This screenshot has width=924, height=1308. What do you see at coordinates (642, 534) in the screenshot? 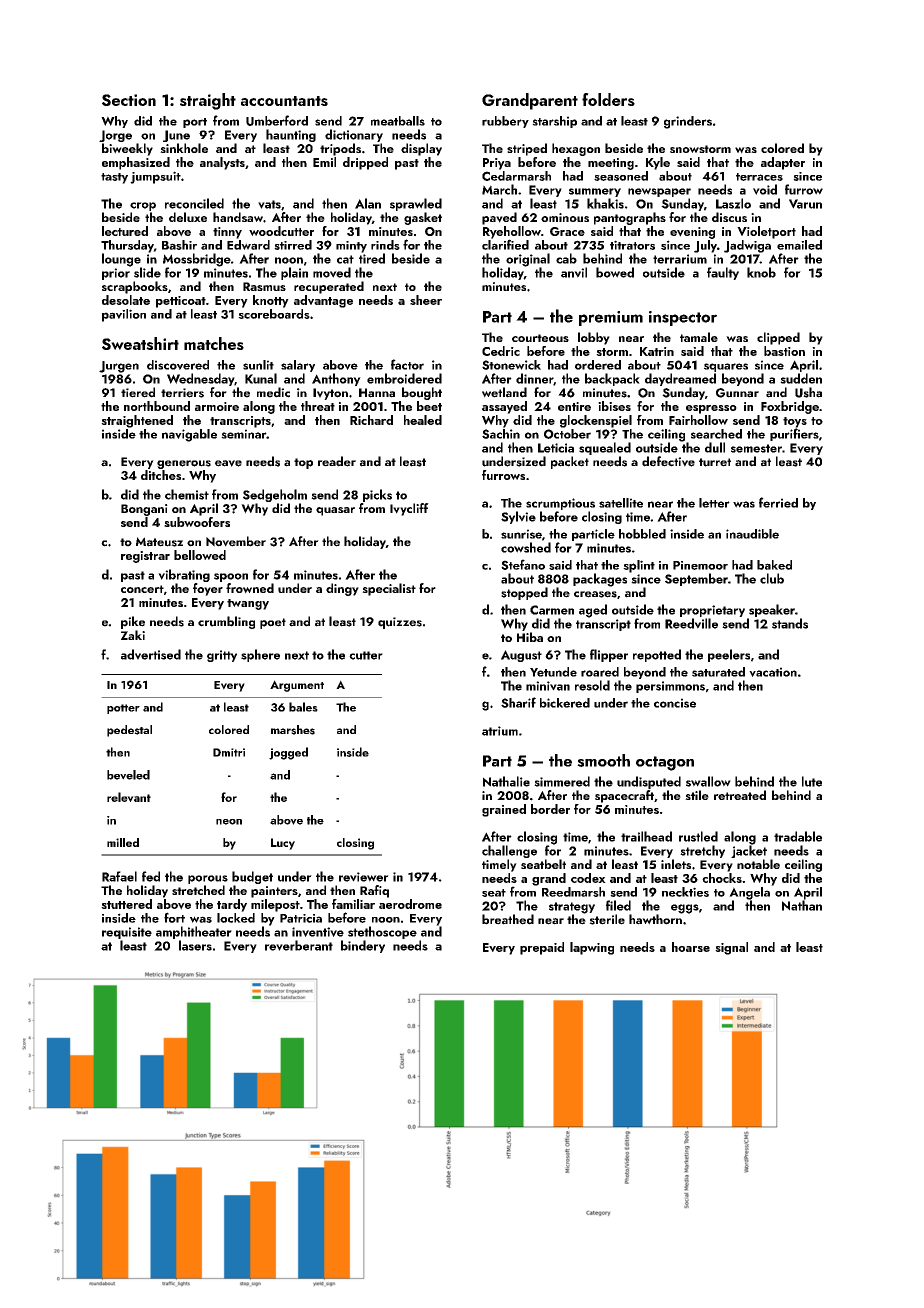
I see `hobbled` at bounding box center [642, 534].
